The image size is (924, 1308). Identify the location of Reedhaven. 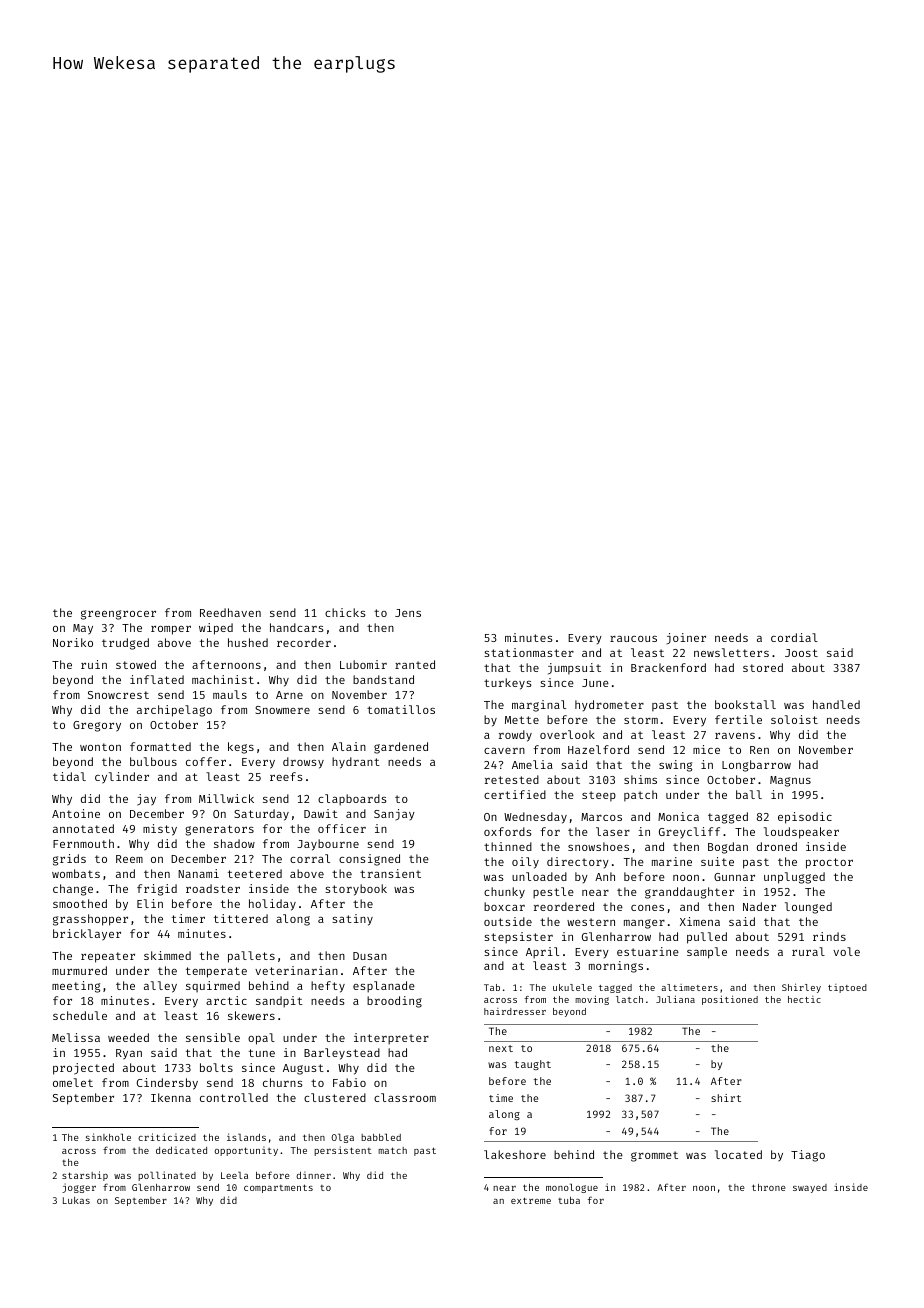
(230, 612).
